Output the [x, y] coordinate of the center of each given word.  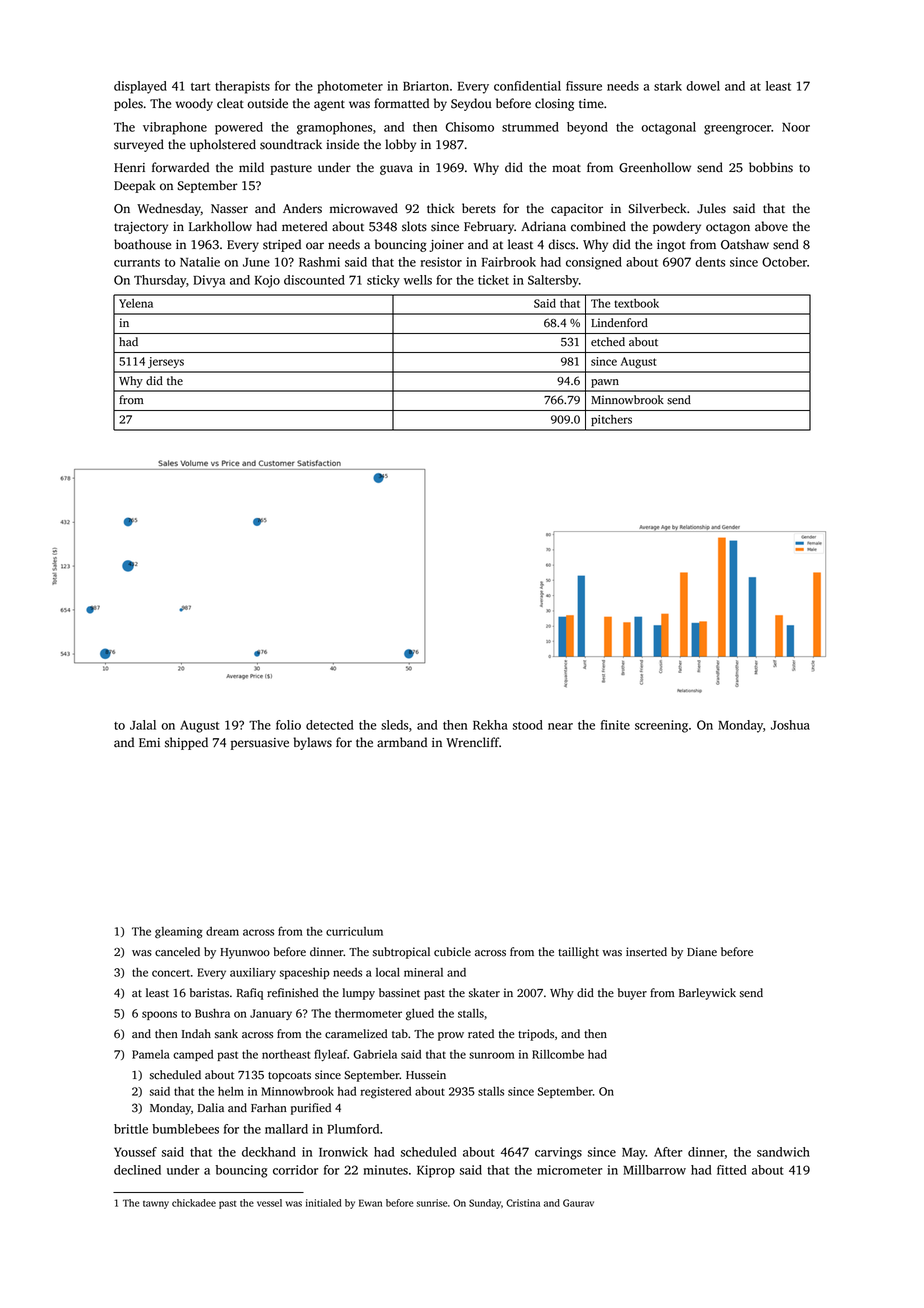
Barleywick [707, 994]
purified [311, 1109]
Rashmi [319, 262]
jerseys [166, 362]
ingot [671, 246]
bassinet [399, 993]
